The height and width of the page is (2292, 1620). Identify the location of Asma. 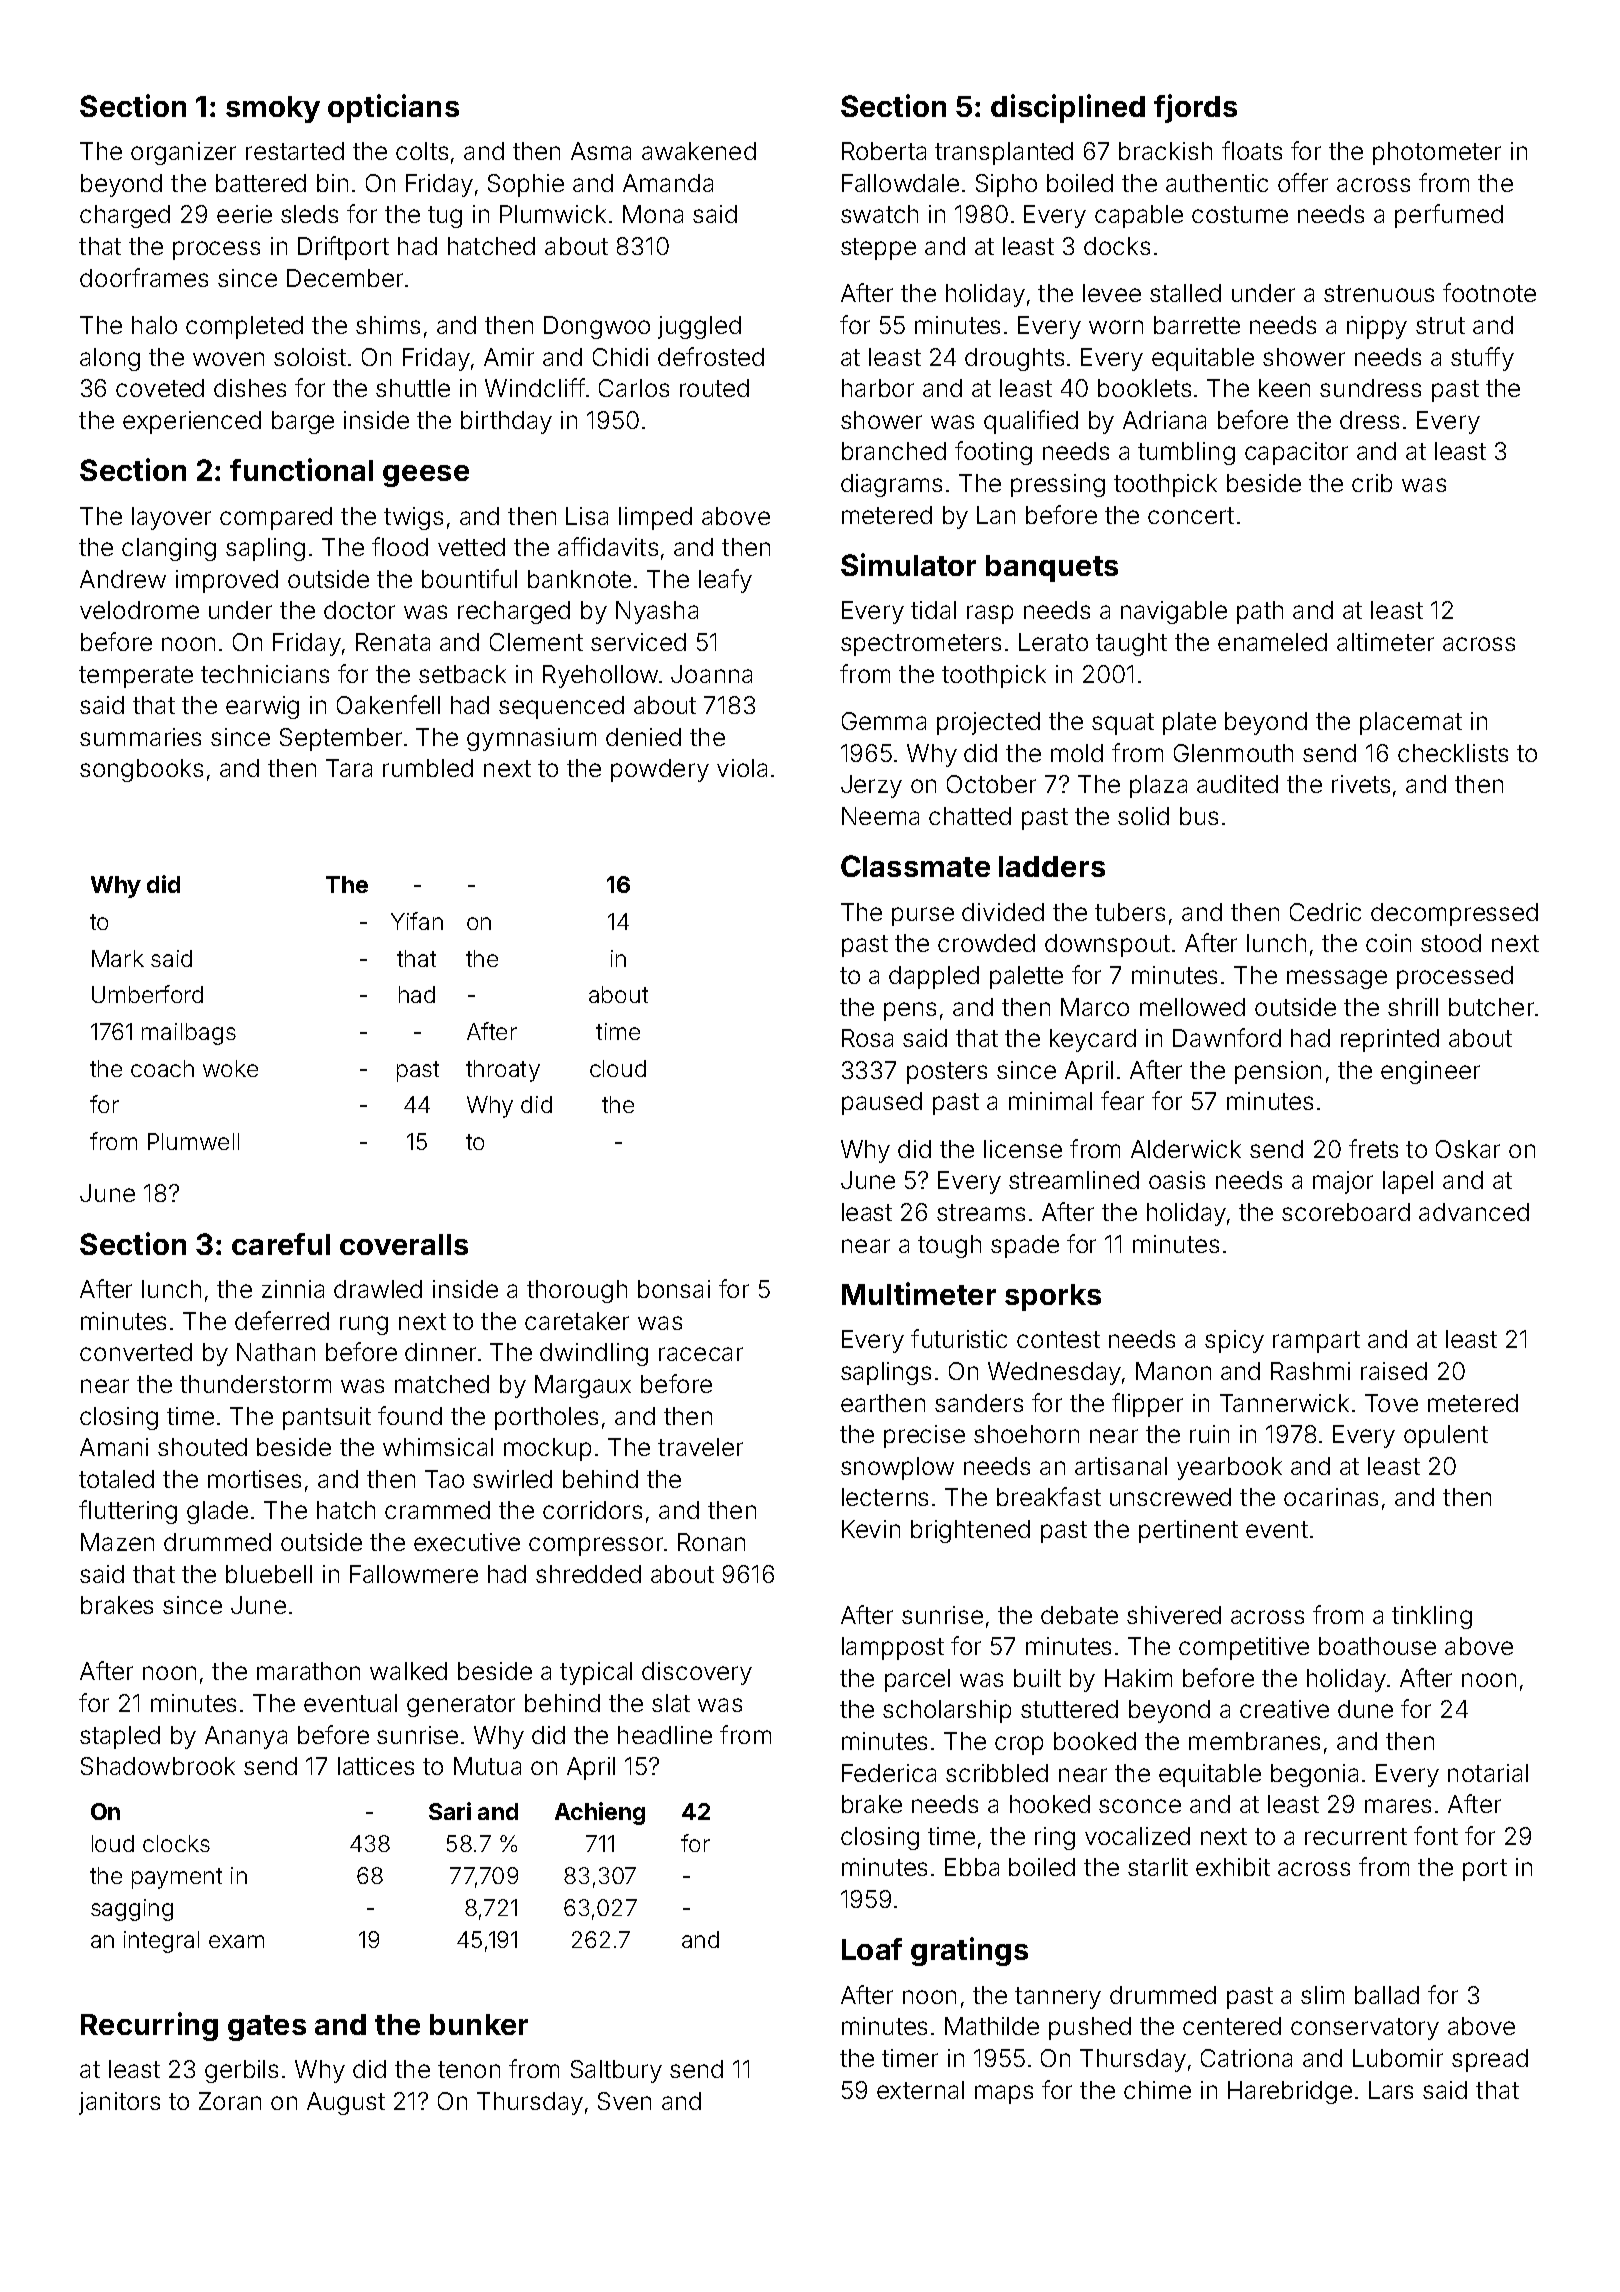
(601, 151).
